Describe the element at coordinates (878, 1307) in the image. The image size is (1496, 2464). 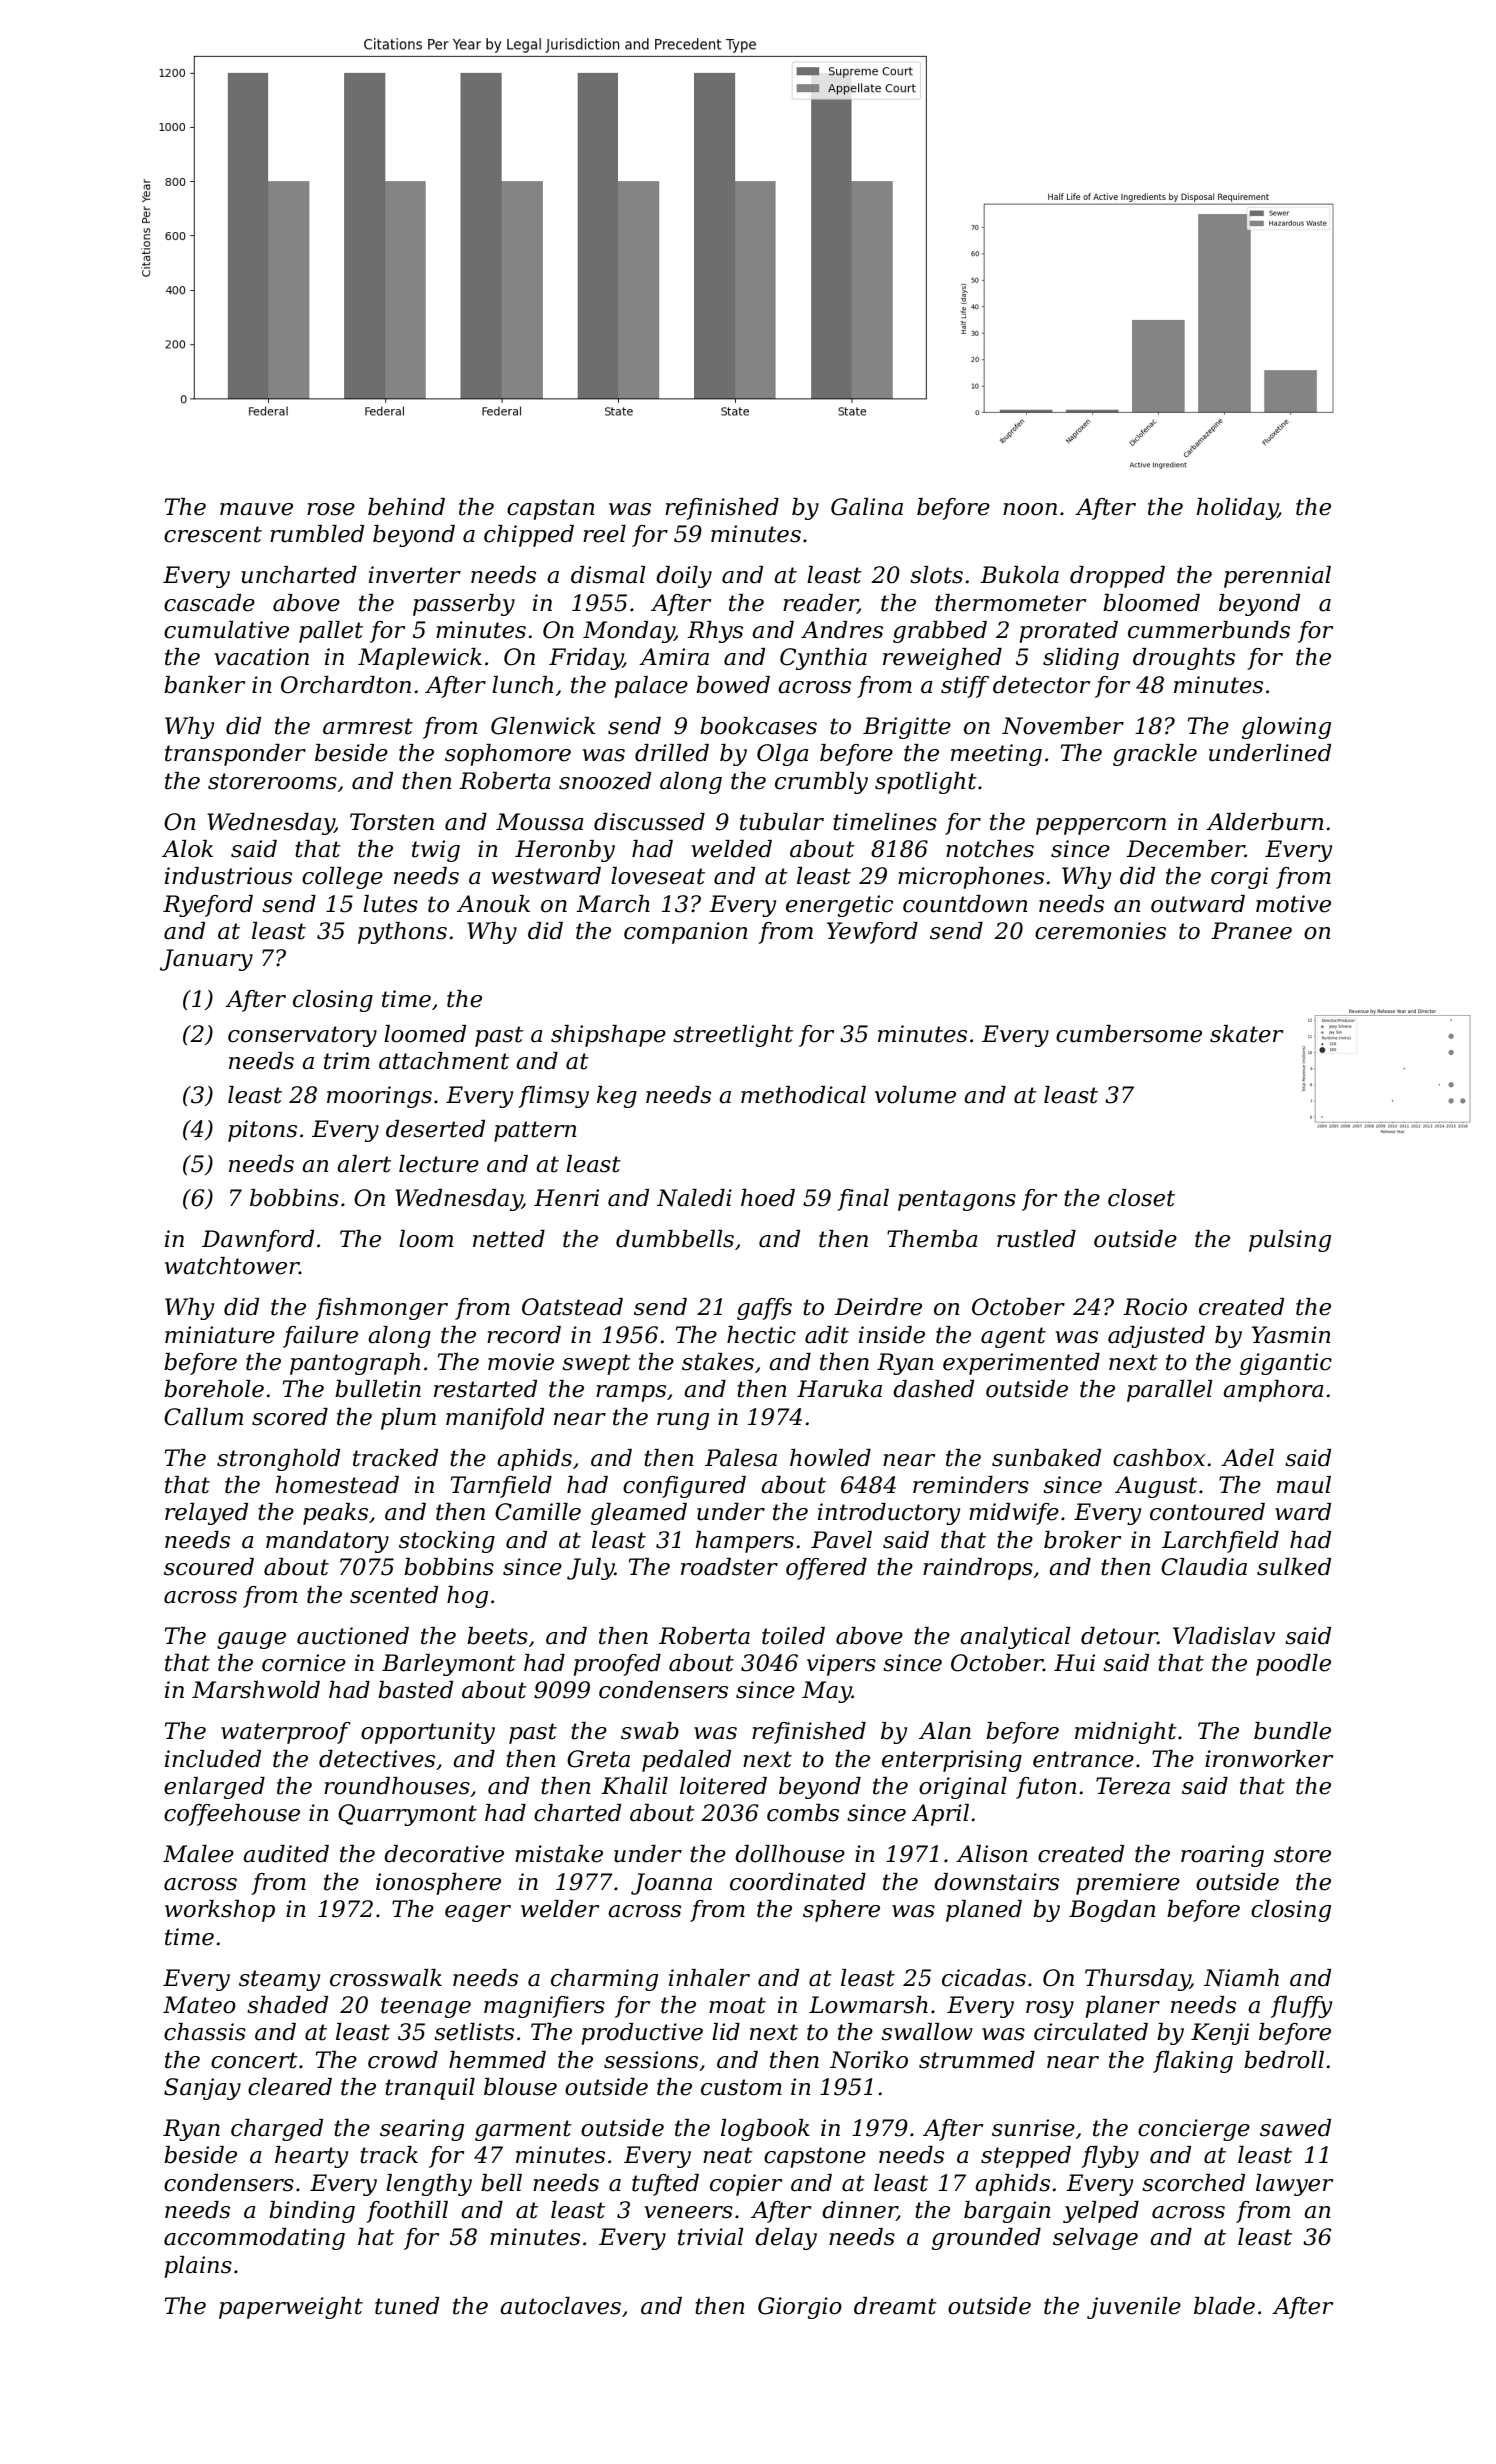
I see `Deirdre` at that location.
